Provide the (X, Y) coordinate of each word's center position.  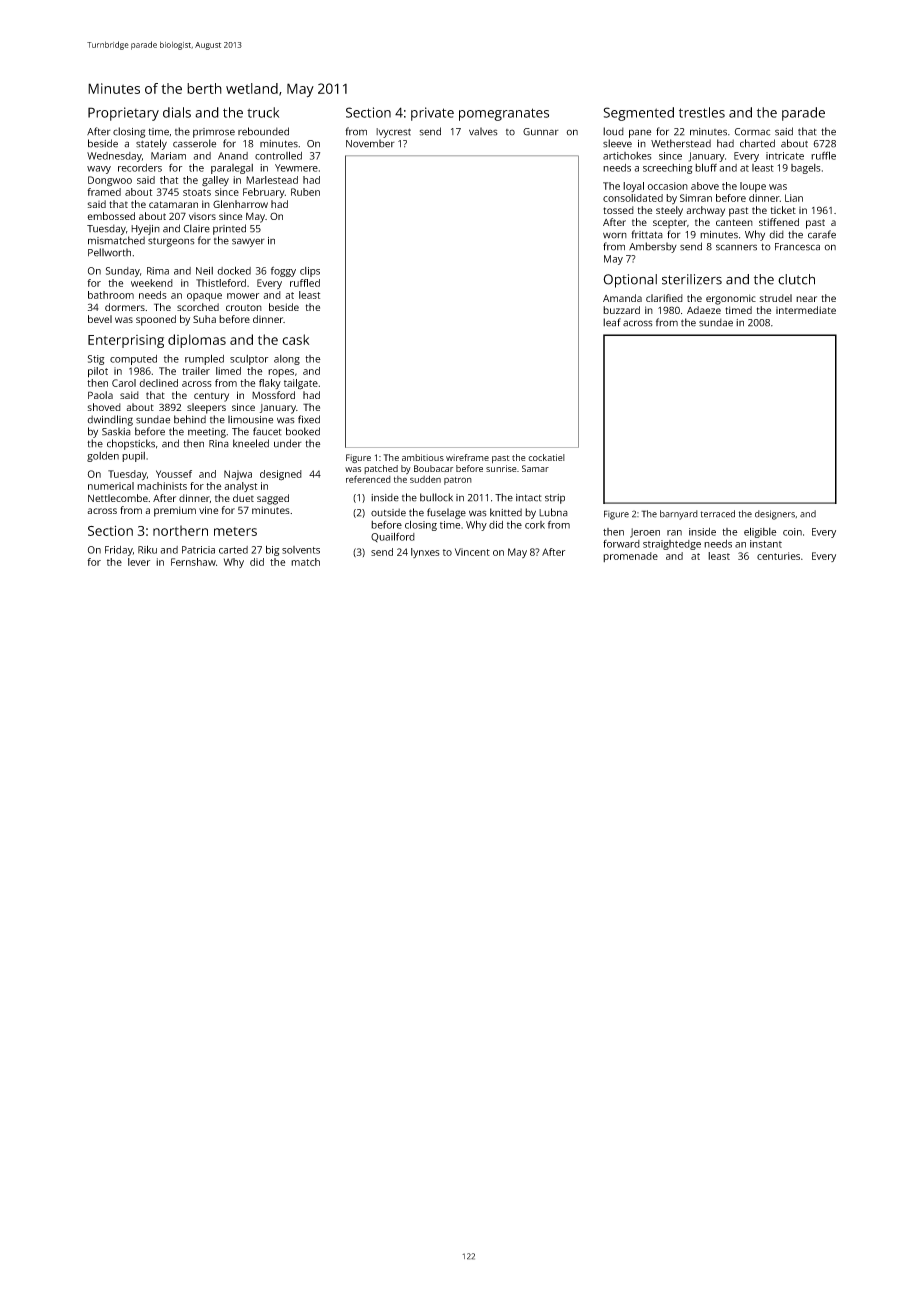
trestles (702, 112)
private (432, 114)
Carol (124, 383)
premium (175, 511)
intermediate (806, 310)
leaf (612, 322)
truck (263, 112)
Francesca (797, 247)
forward (621, 544)
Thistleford (221, 283)
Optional (630, 281)
